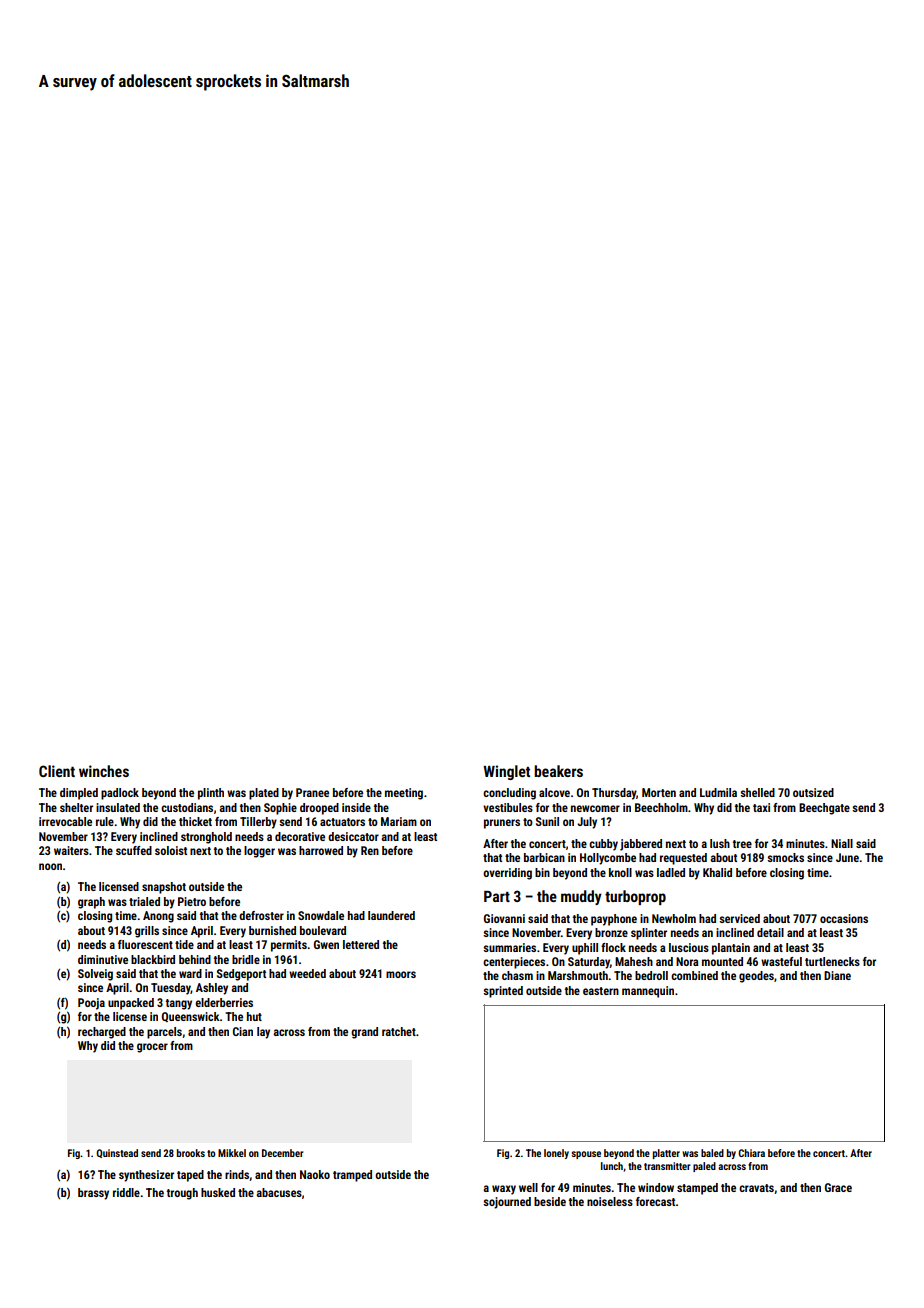 This page has width=924, height=1308. What do you see at coordinates (847, 857) in the page?
I see `June` at bounding box center [847, 857].
